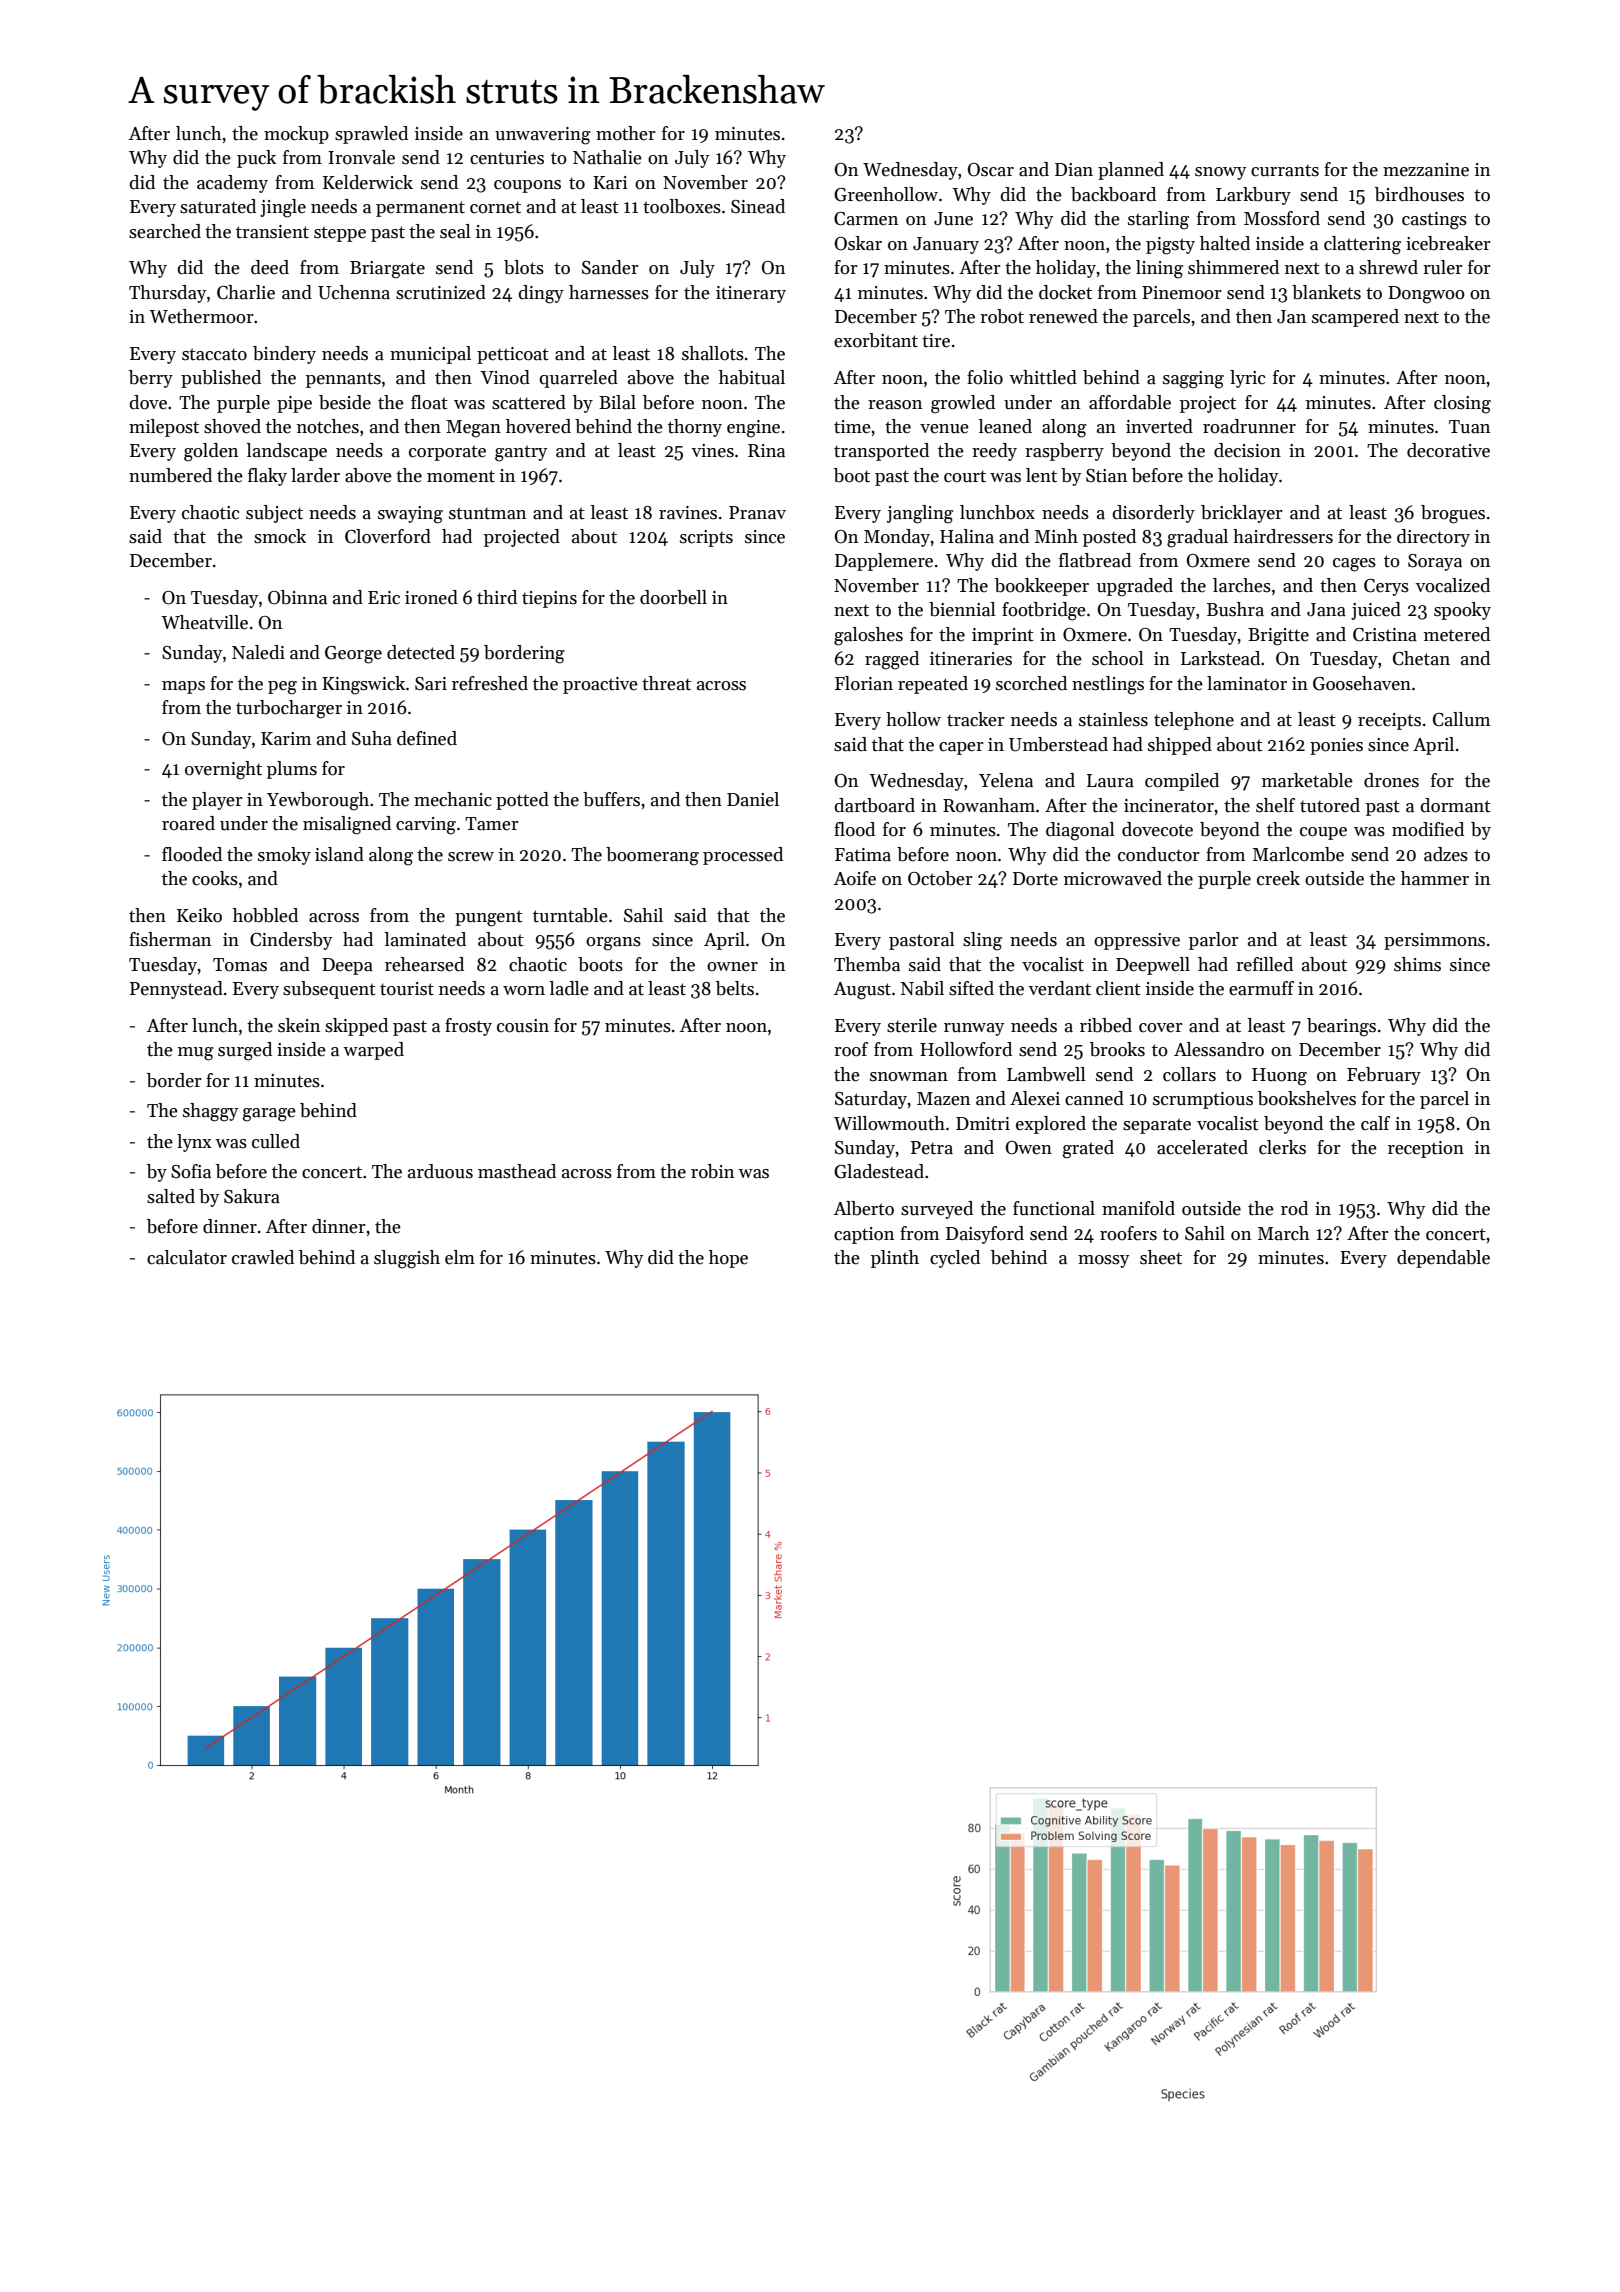 The width and height of the document is (1620, 2292). What do you see at coordinates (196, 1054) in the document?
I see `mug` at bounding box center [196, 1054].
